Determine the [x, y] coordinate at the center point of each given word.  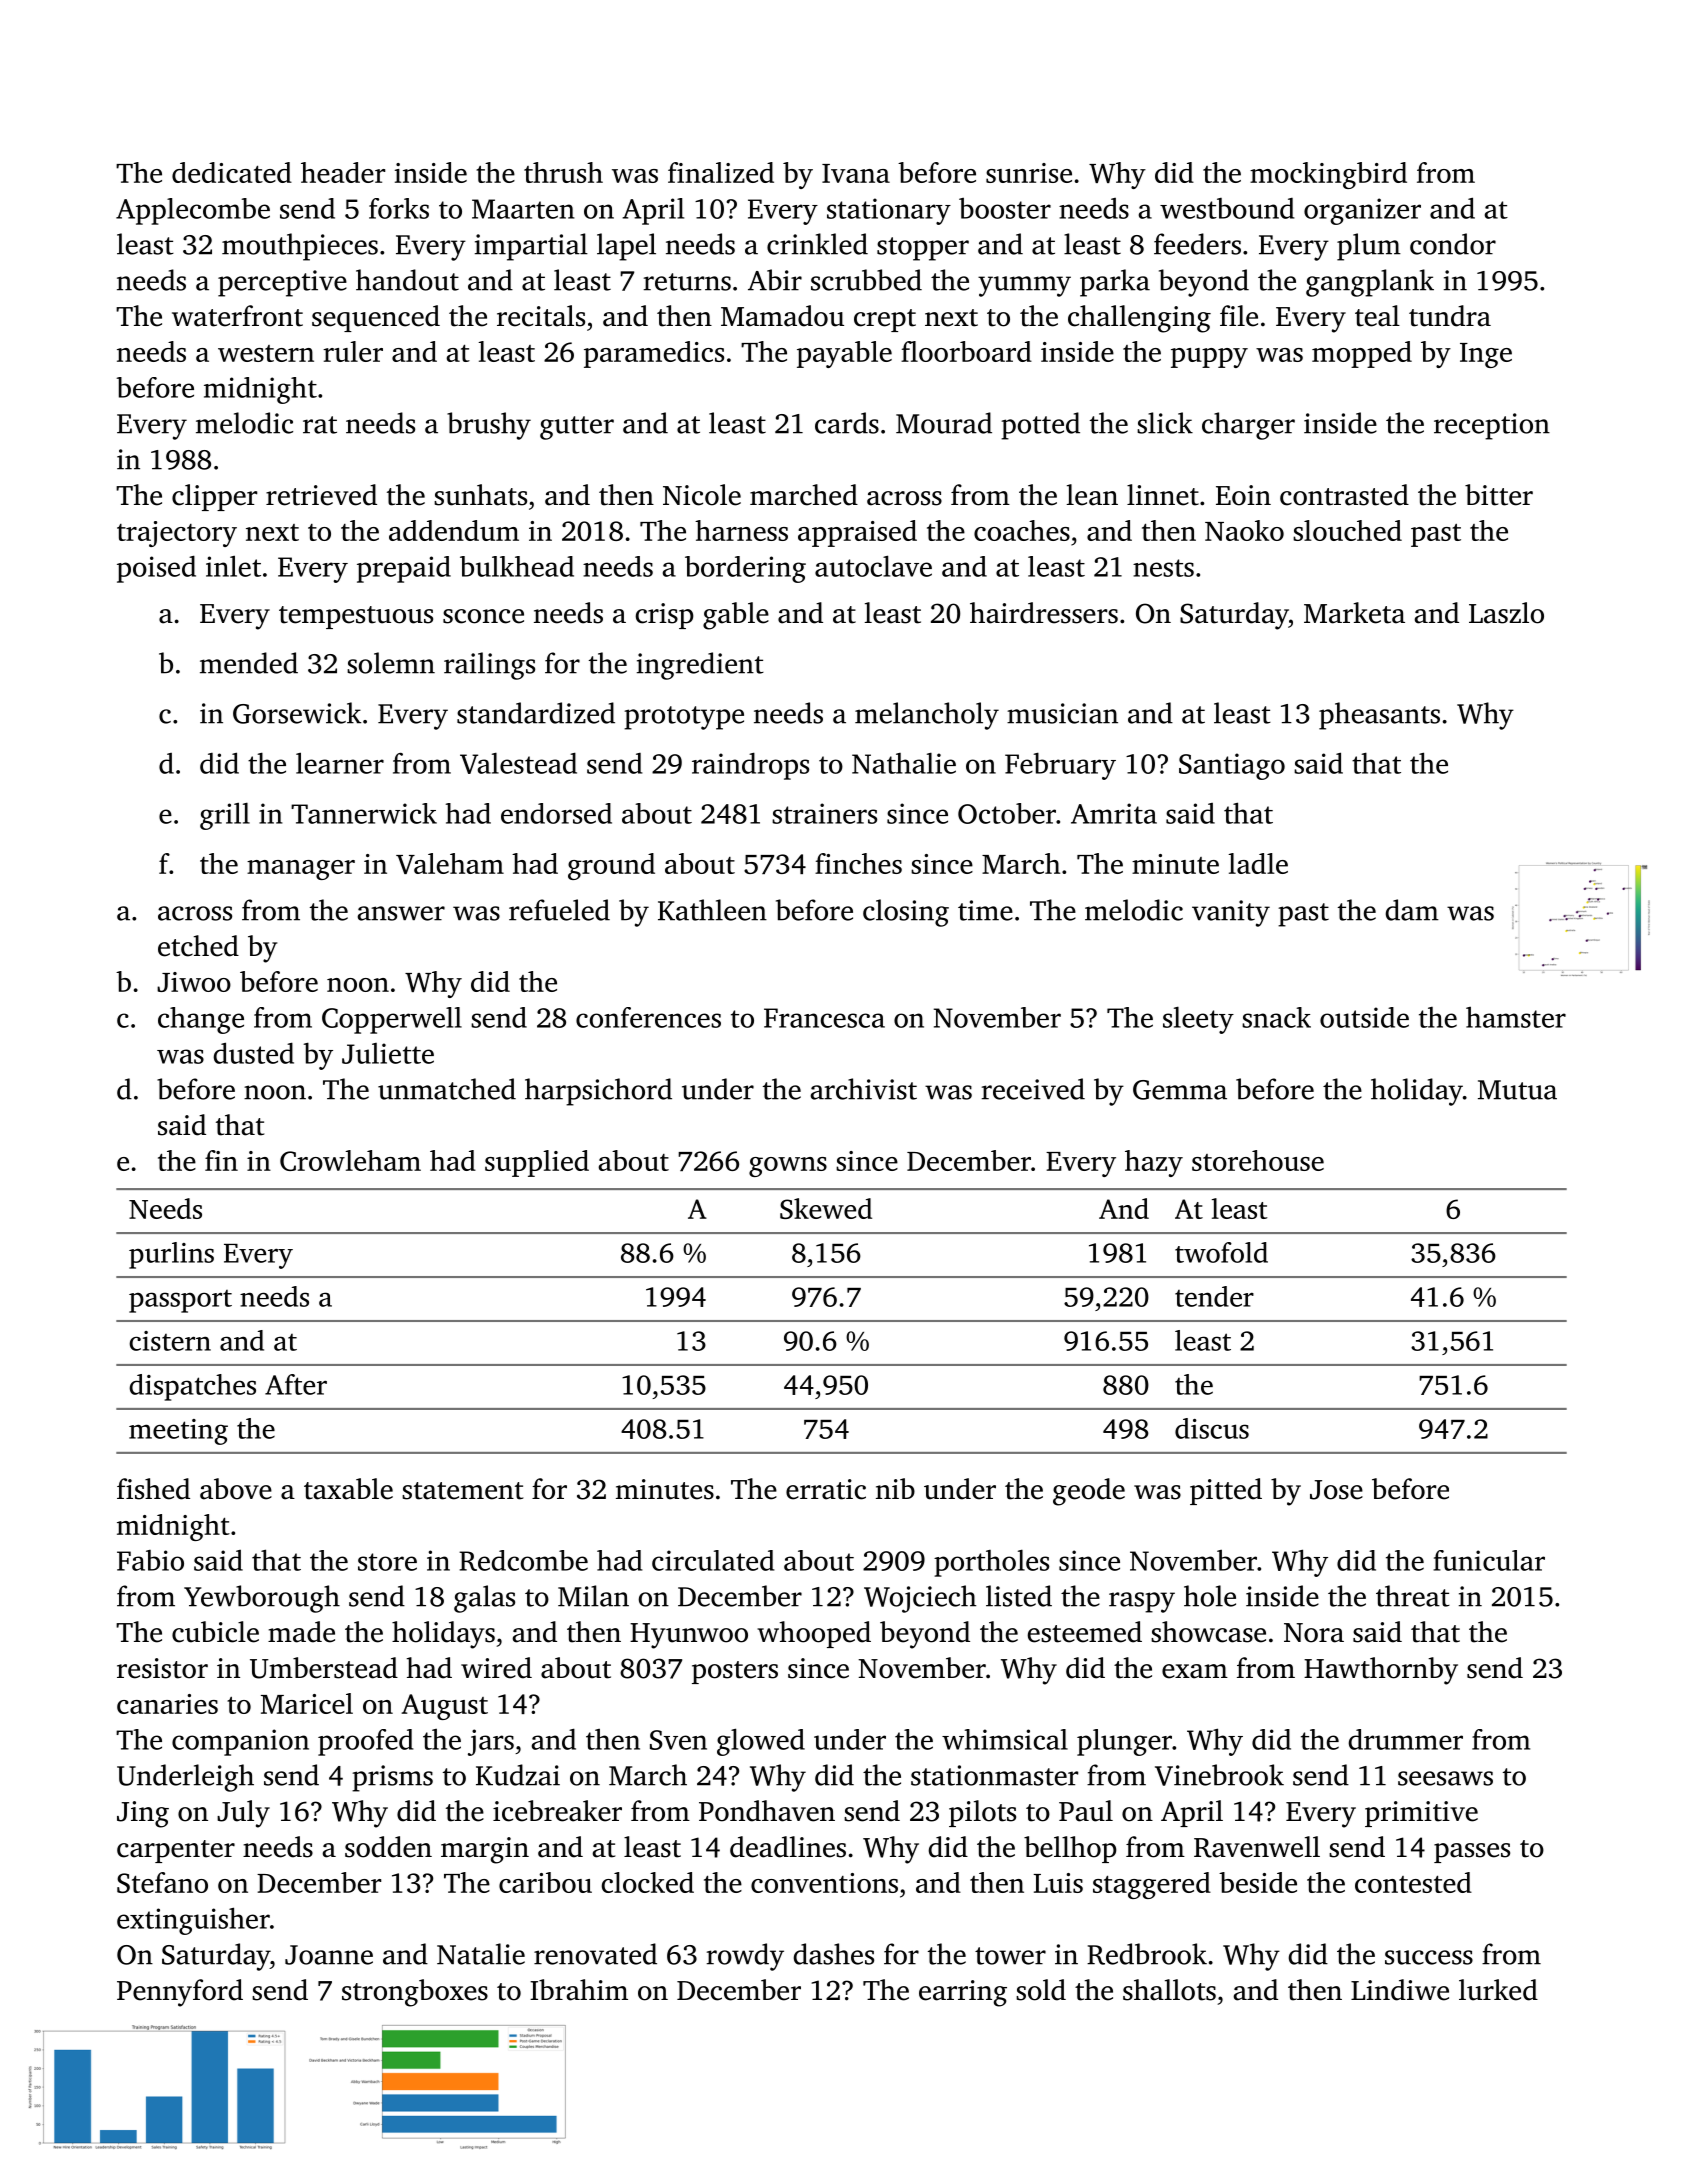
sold [1041, 1990]
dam [1412, 910]
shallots [1169, 1990]
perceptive [282, 283]
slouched [1347, 530]
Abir [775, 280]
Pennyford [180, 1993]
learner [340, 763]
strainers [824, 813]
